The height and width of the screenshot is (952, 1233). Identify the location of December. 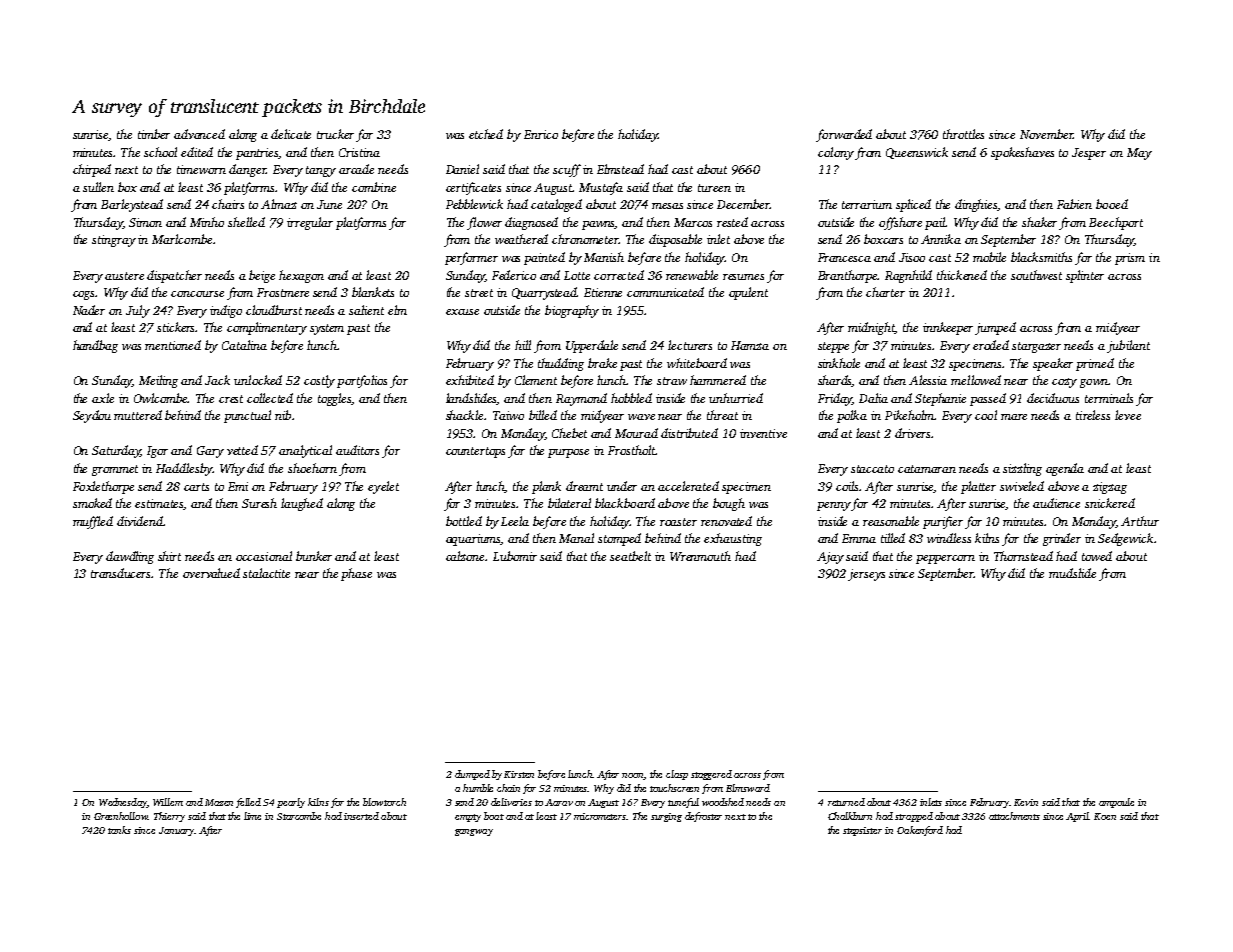
(743, 204).
